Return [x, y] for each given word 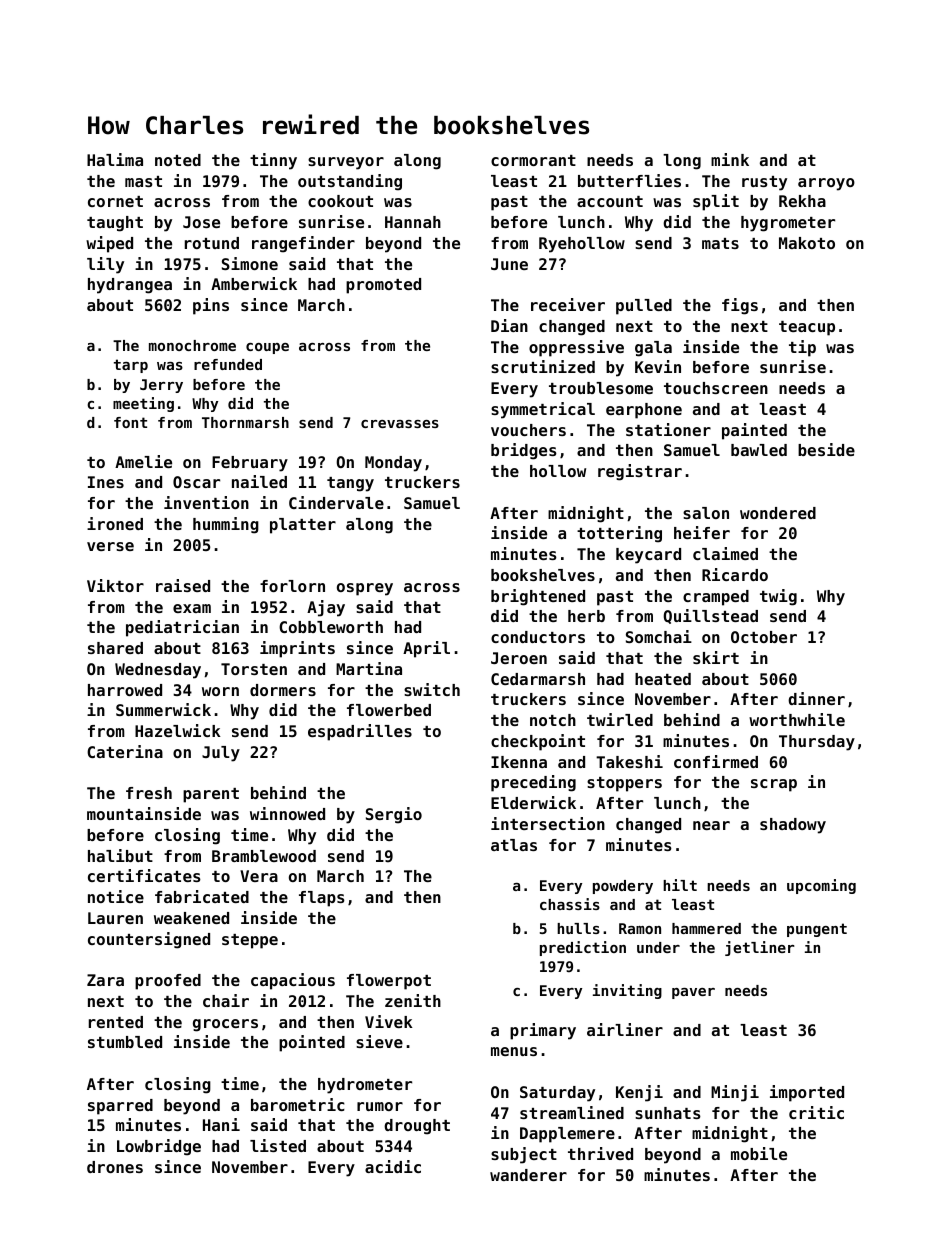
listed [278, 1145]
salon [706, 513]
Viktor [115, 585]
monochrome [192, 345]
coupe [267, 348]
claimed [725, 553]
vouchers [528, 430]
